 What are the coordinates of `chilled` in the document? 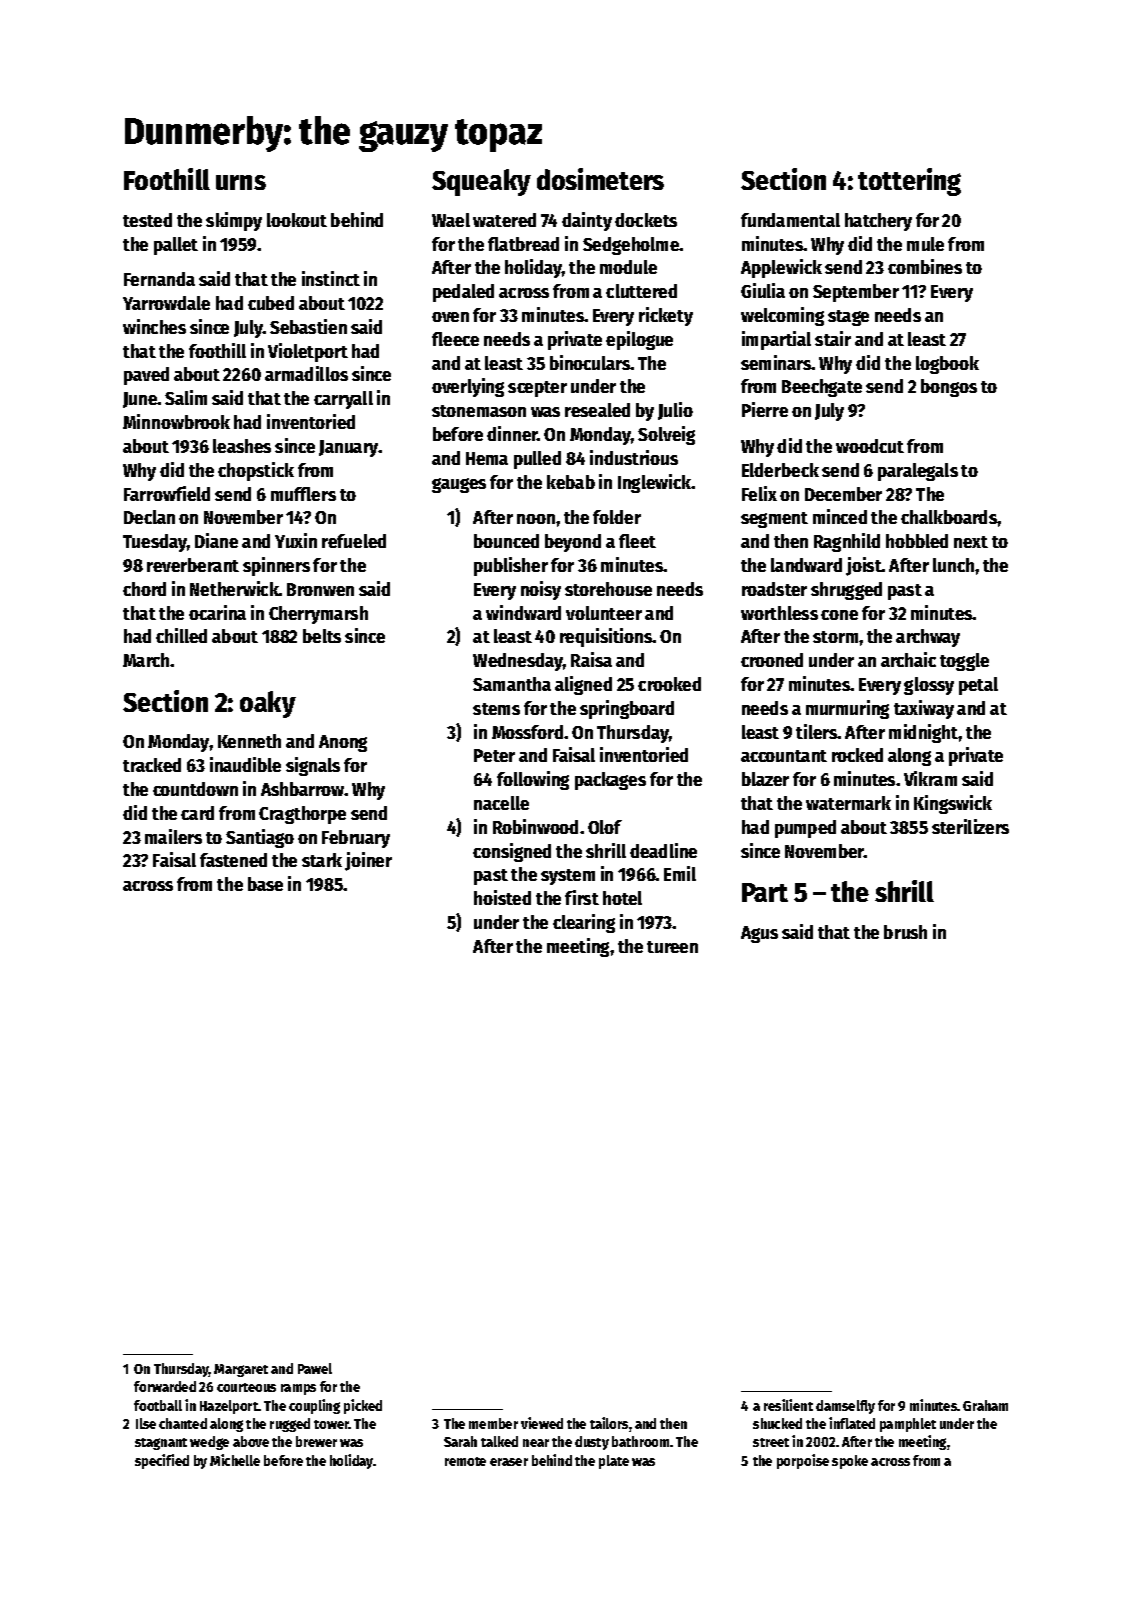 It's located at (181, 635).
